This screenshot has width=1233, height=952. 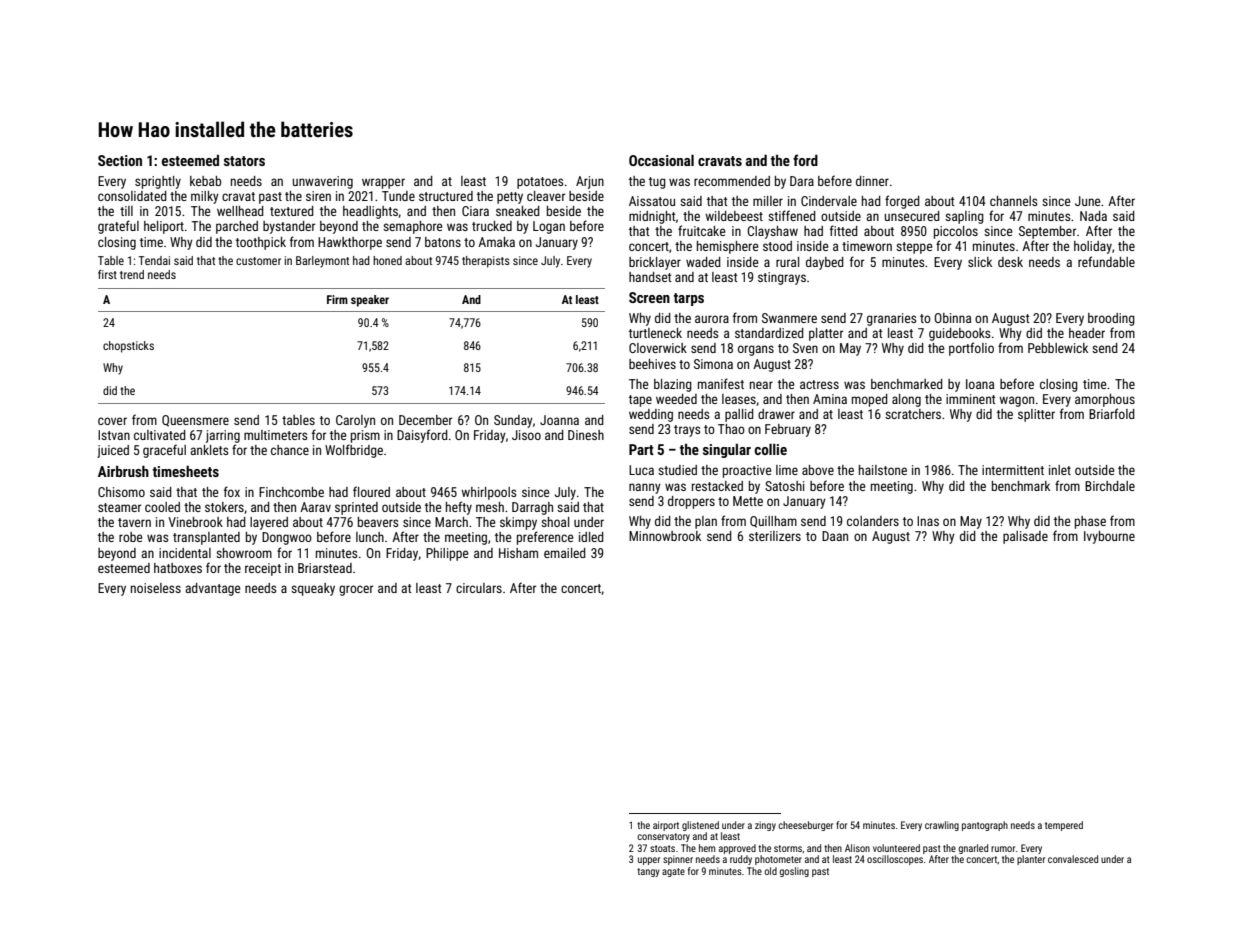 I want to click on restacked, so click(x=717, y=486).
